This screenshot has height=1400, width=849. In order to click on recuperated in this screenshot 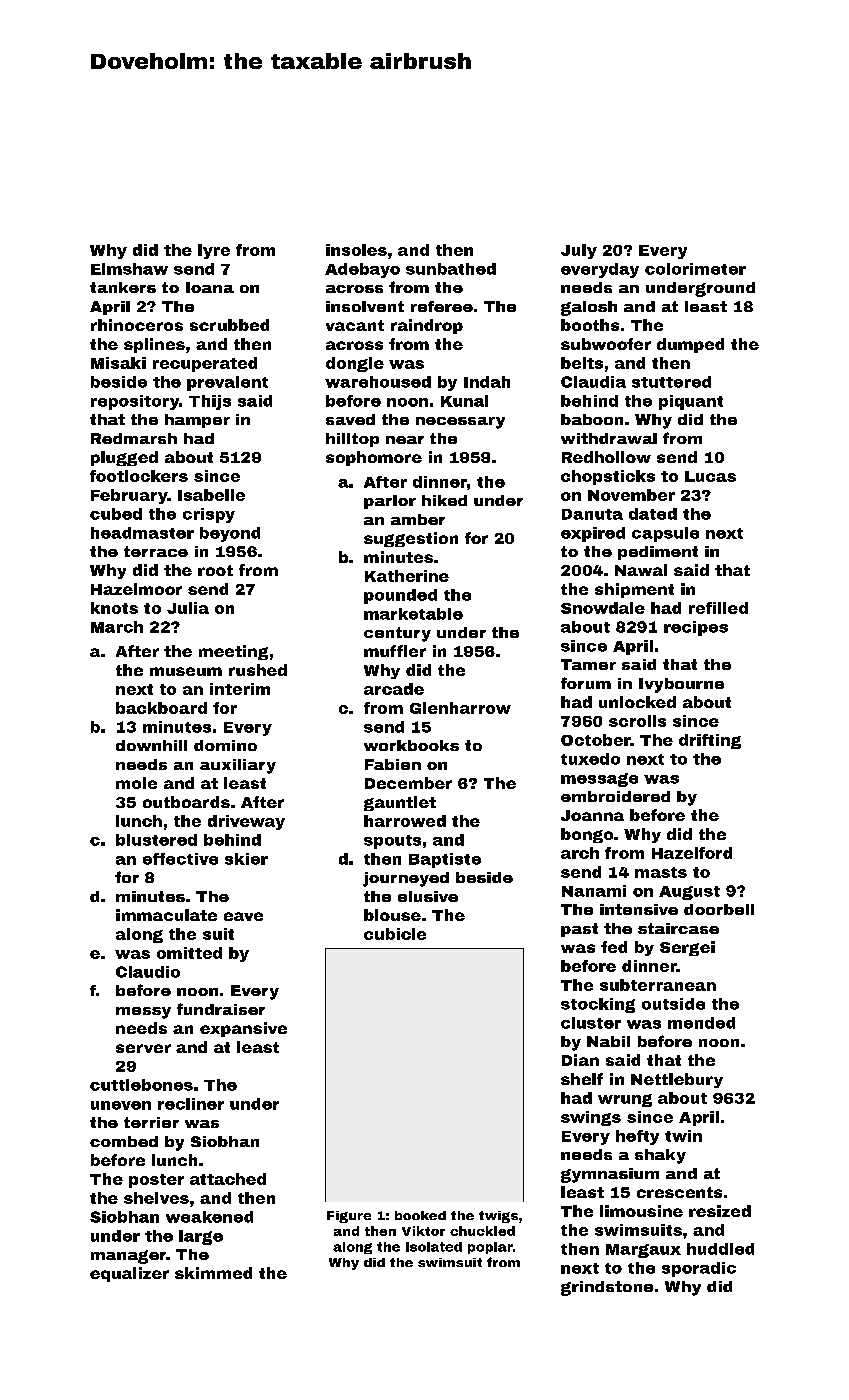, I will do `click(205, 364)`.
